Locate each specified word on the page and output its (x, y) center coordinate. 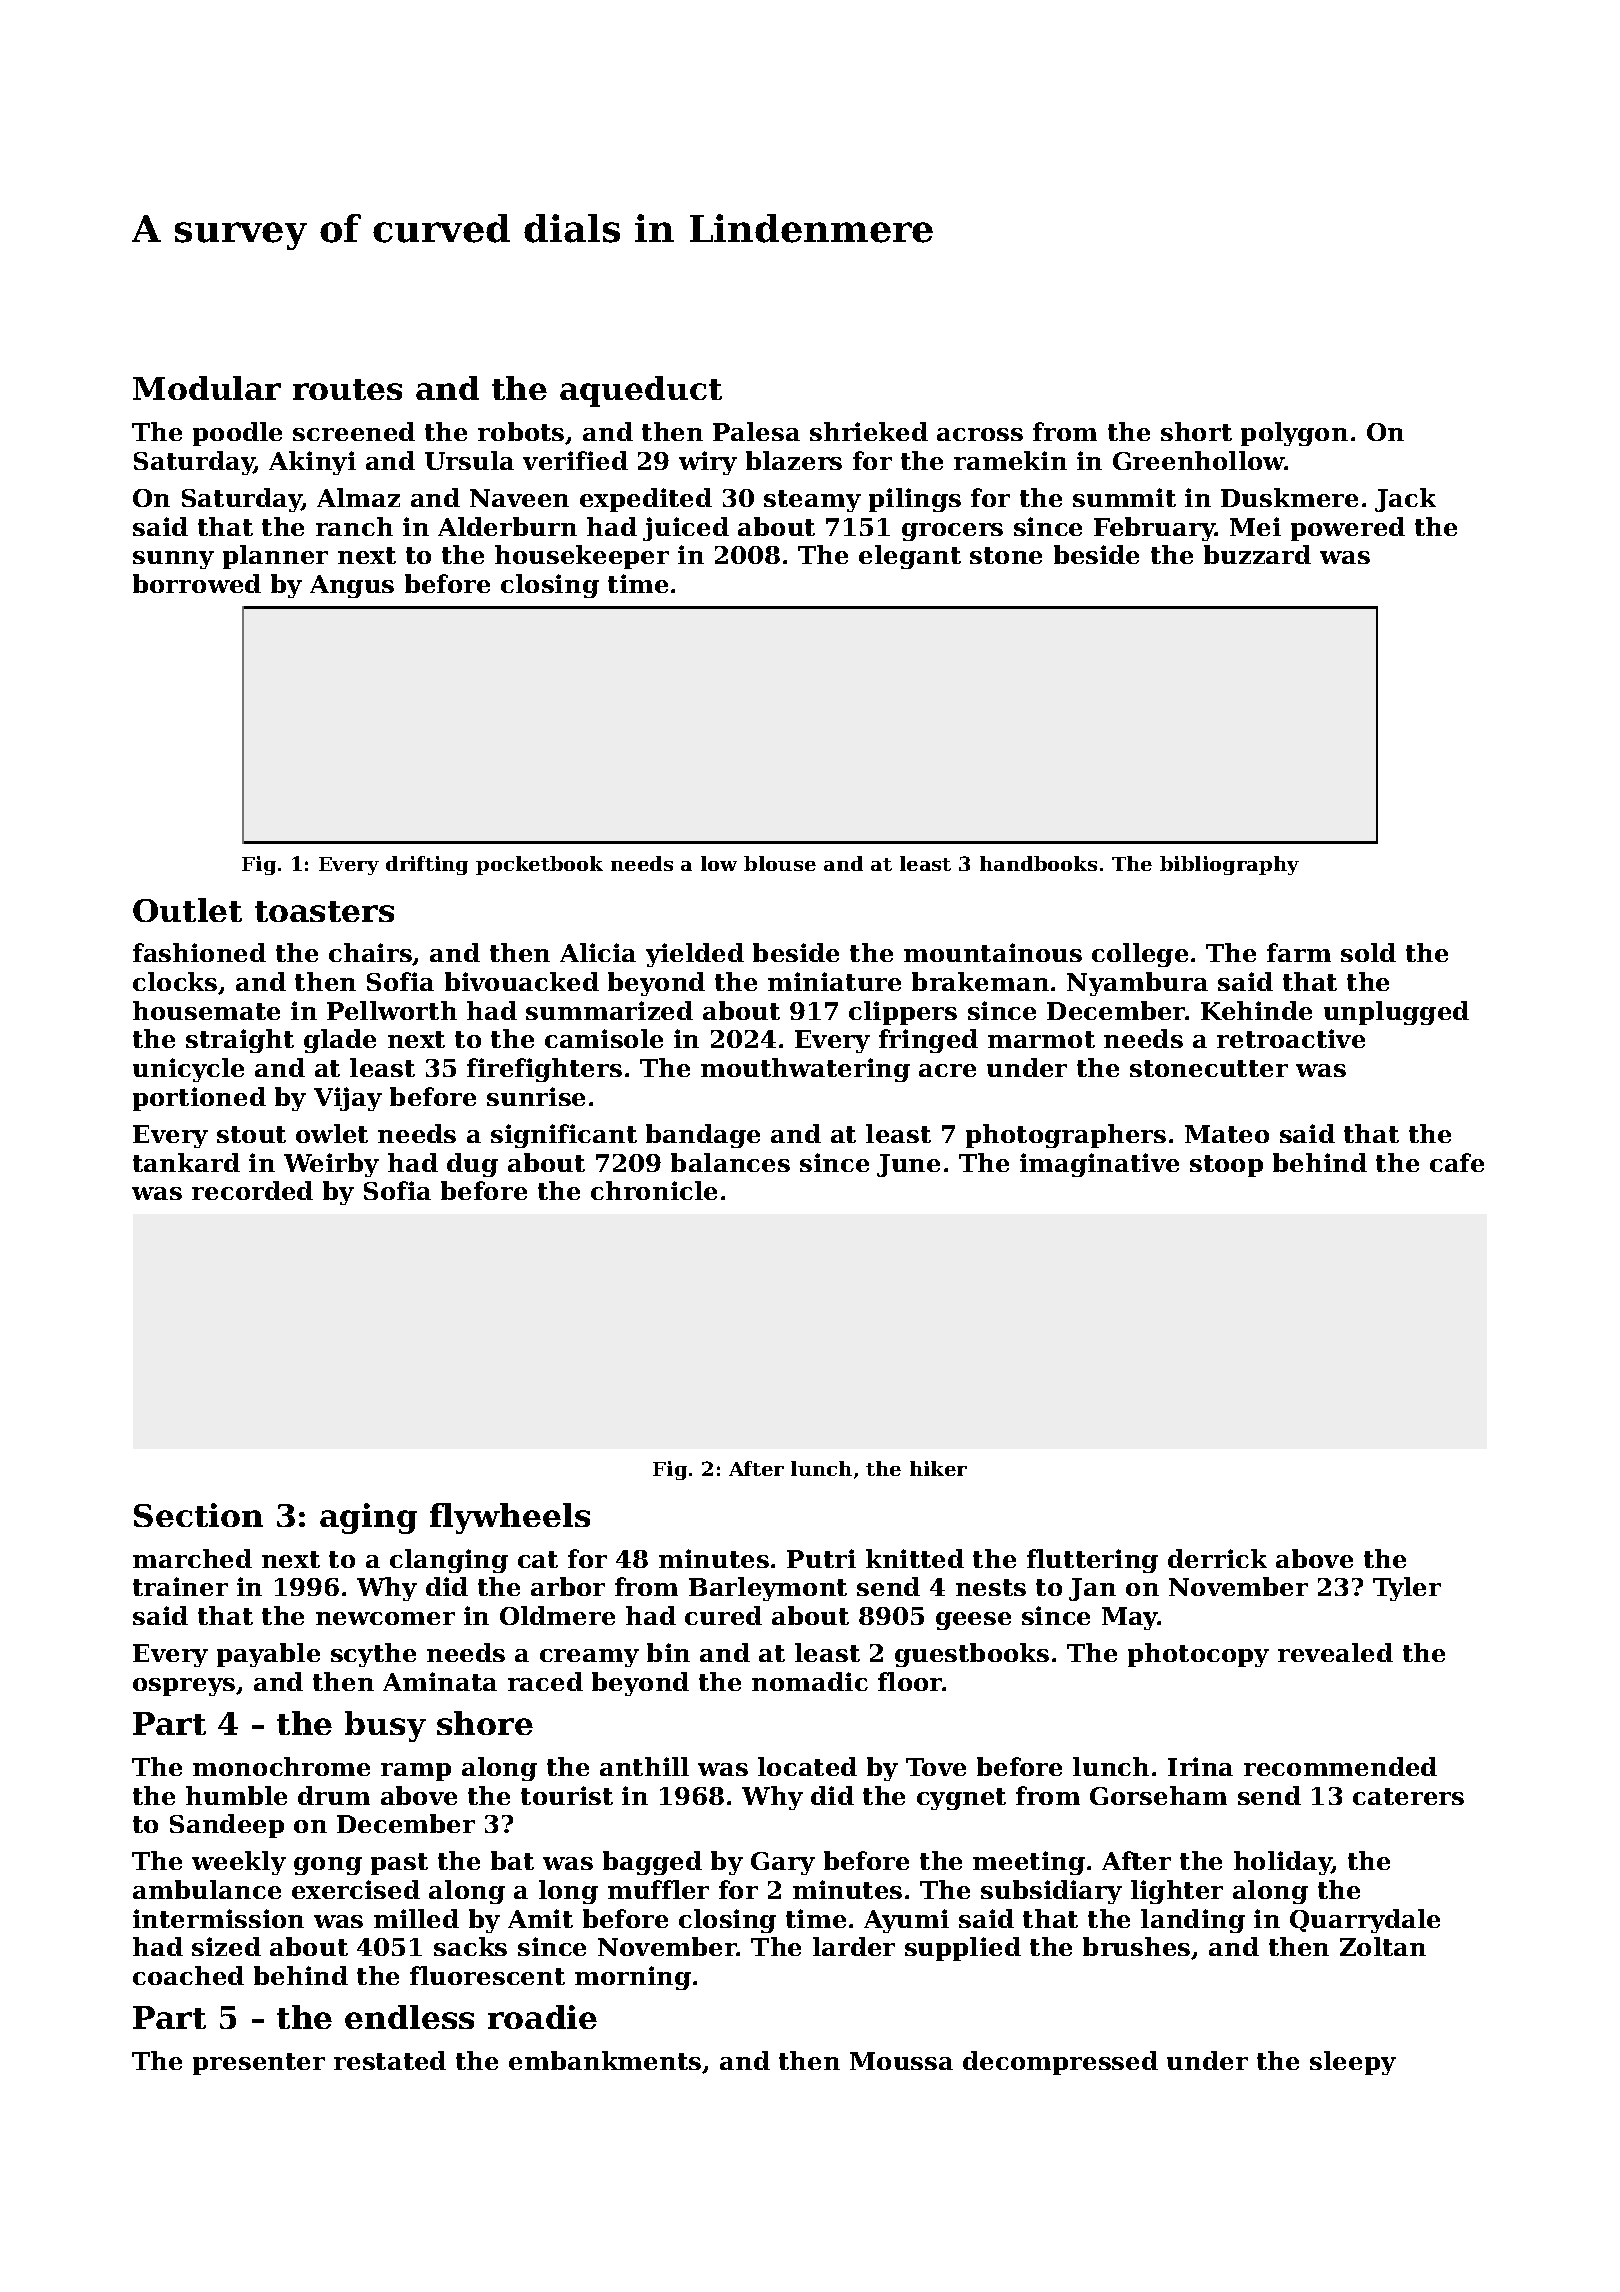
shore (485, 1723)
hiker (938, 1468)
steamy (812, 501)
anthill (644, 1766)
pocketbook (539, 865)
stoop (1226, 1166)
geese (973, 1621)
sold (1368, 952)
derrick (1217, 1558)
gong (328, 1866)
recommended (1340, 1766)
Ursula (469, 460)
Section (198, 1515)
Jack (1405, 500)
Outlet (187, 910)
